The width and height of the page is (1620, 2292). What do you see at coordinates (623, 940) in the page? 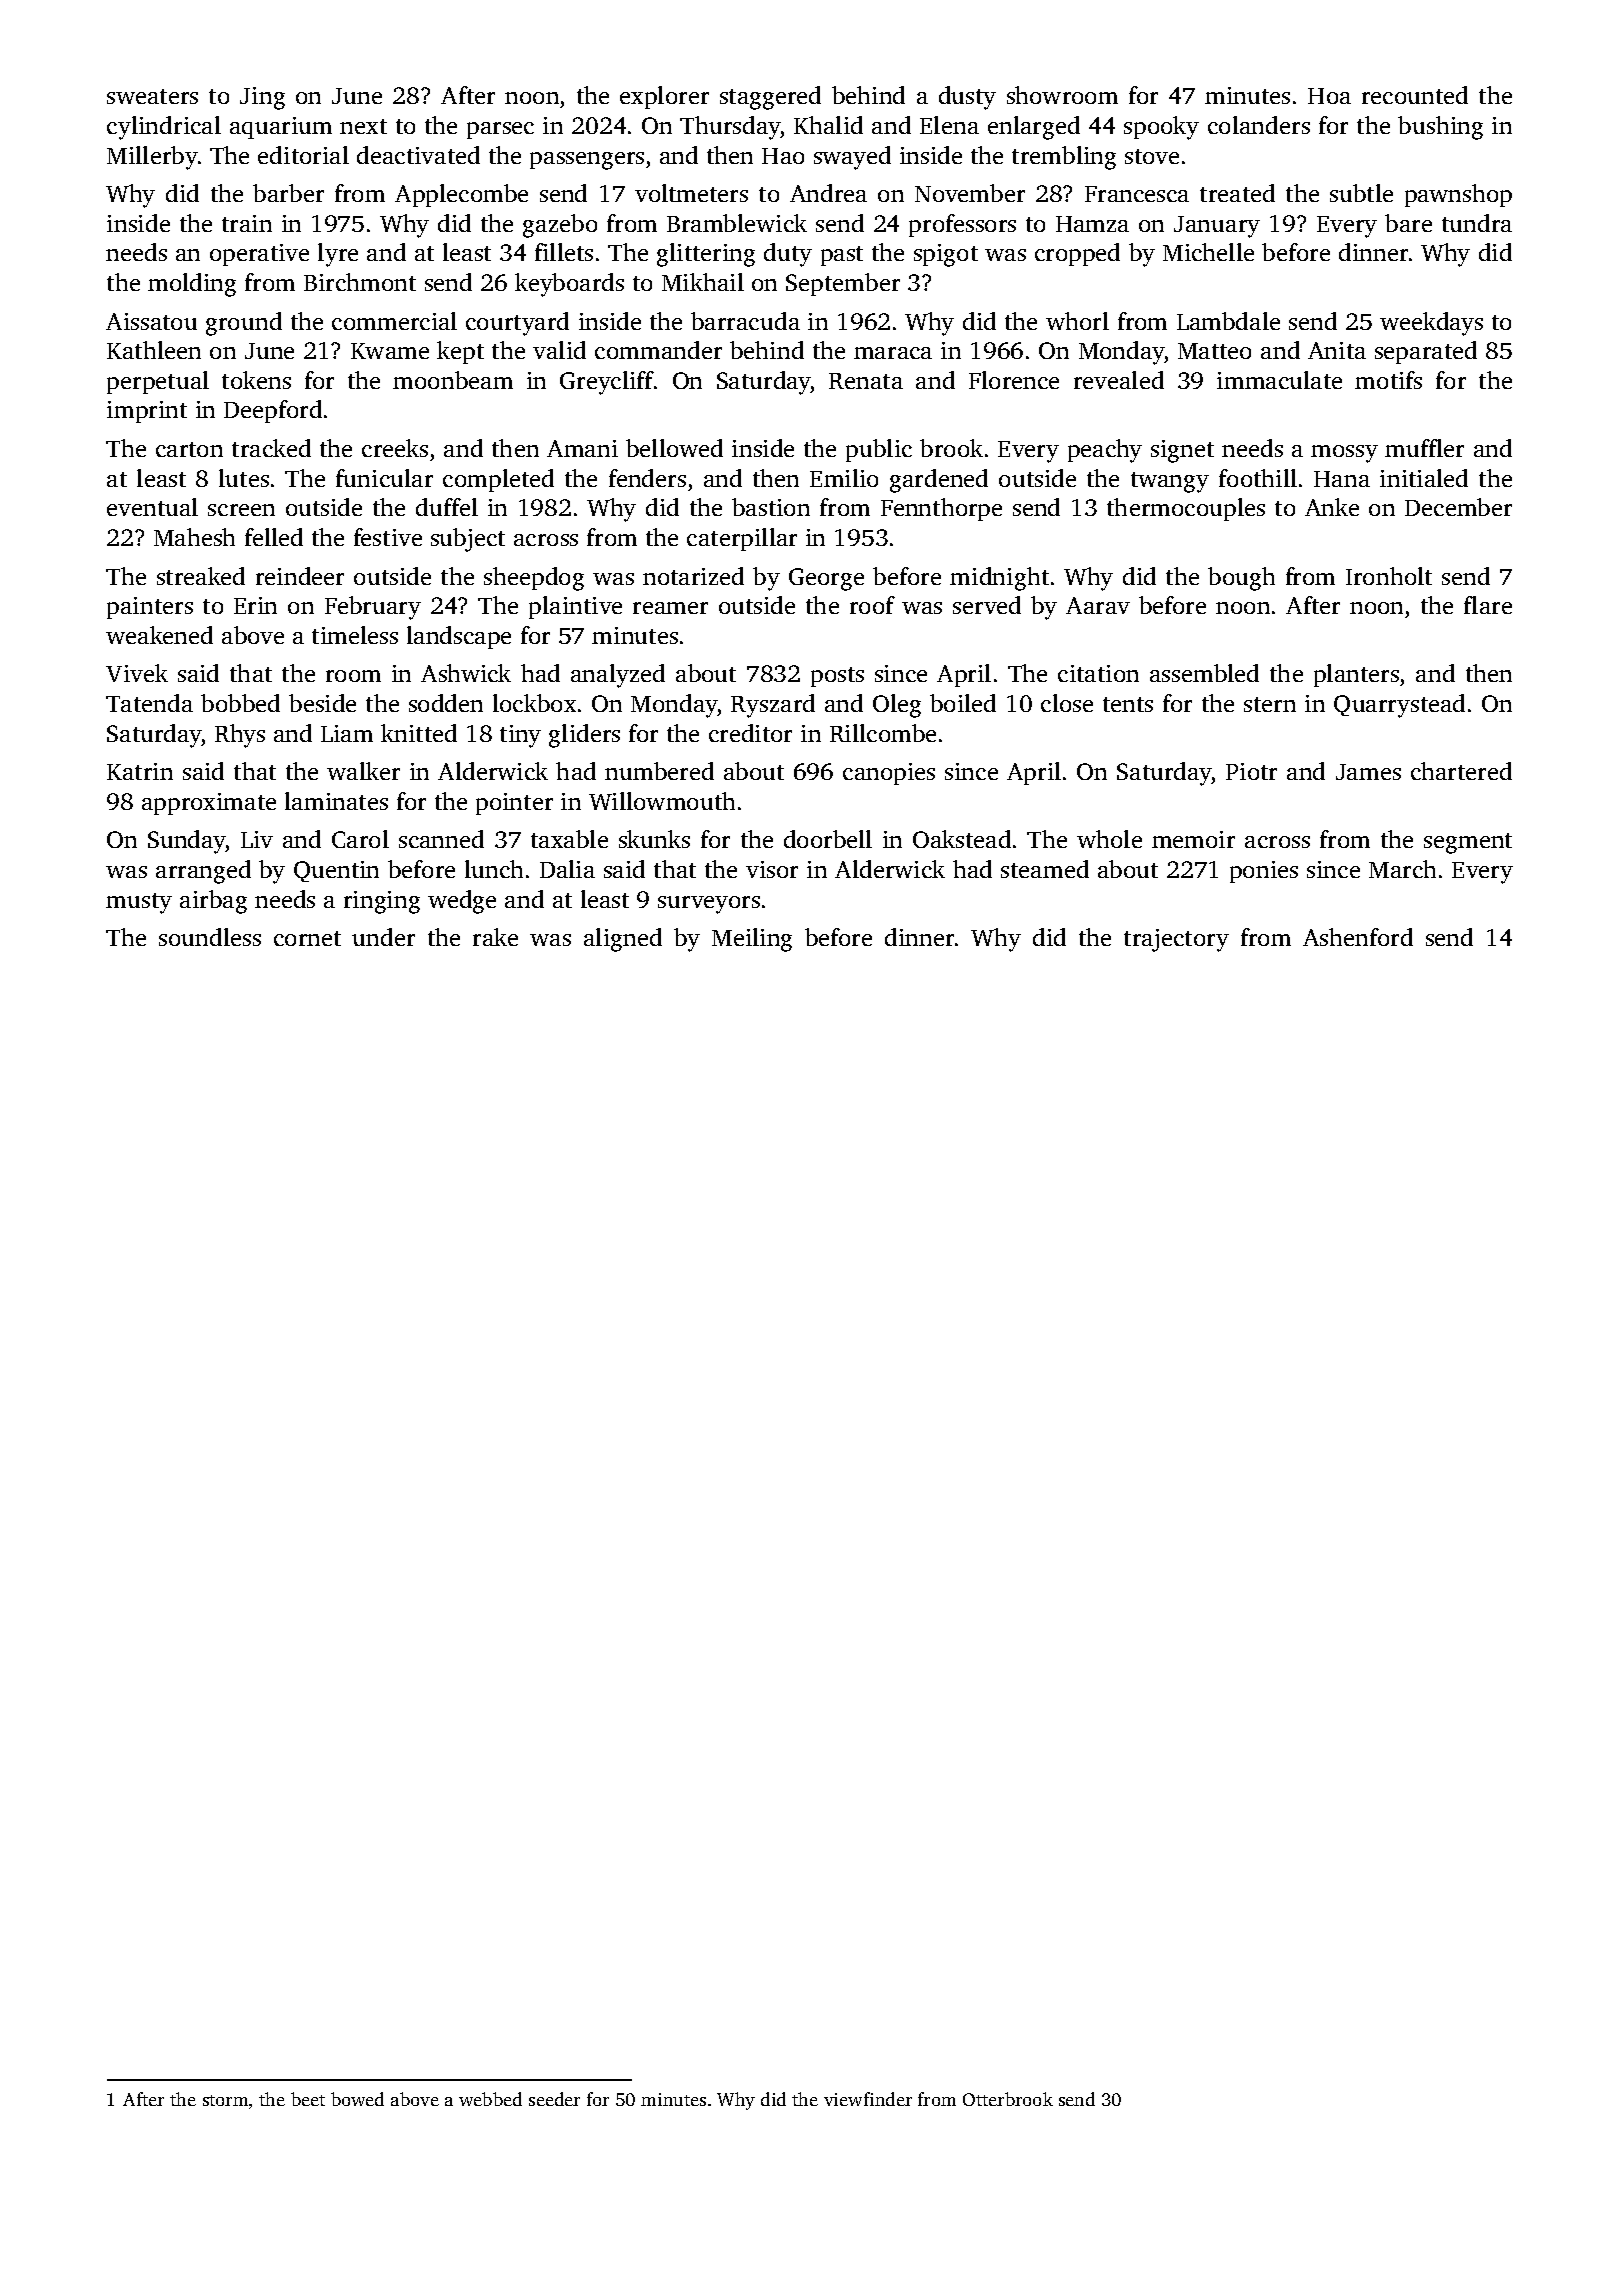
I see `aligned` at bounding box center [623, 940].
